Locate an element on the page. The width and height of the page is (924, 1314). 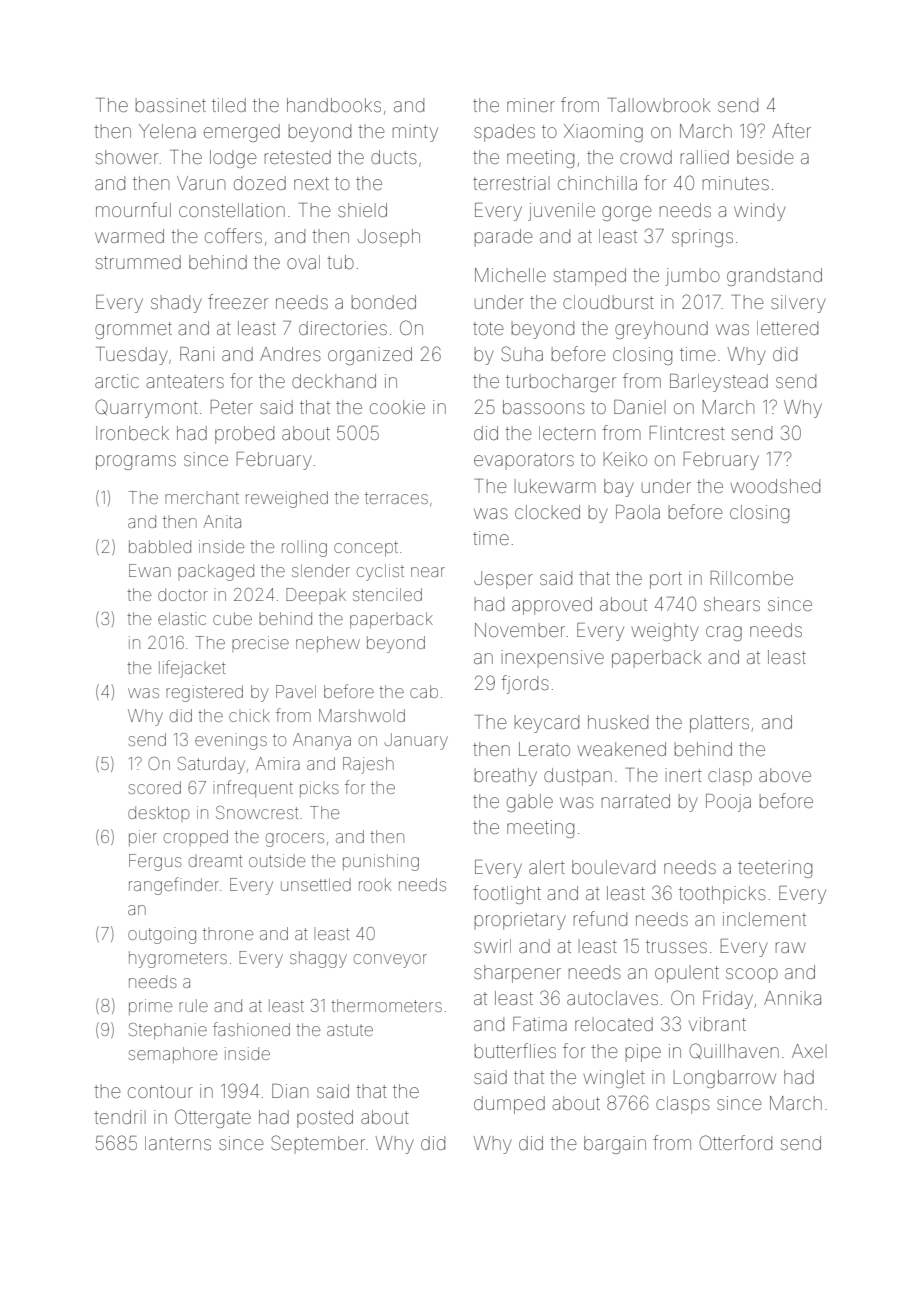
dustpan is located at coordinates (578, 777).
